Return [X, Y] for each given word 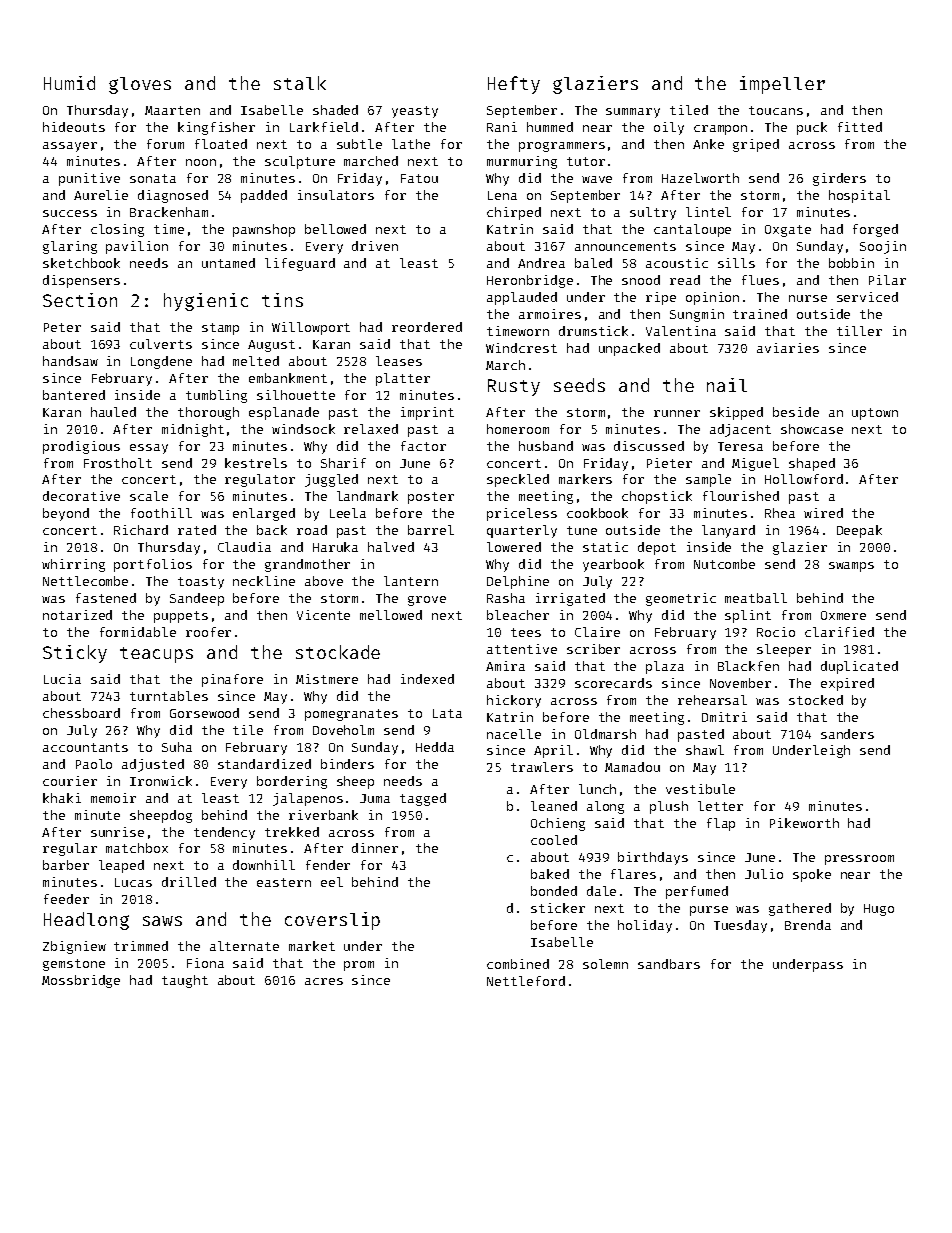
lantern [411, 581]
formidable [138, 632]
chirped [514, 213]
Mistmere [327, 679]
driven [375, 246]
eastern [284, 882]
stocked [816, 700]
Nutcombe [724, 564]
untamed [228, 263]
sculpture [300, 162]
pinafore [232, 680]
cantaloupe [692, 230]
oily [669, 128]
